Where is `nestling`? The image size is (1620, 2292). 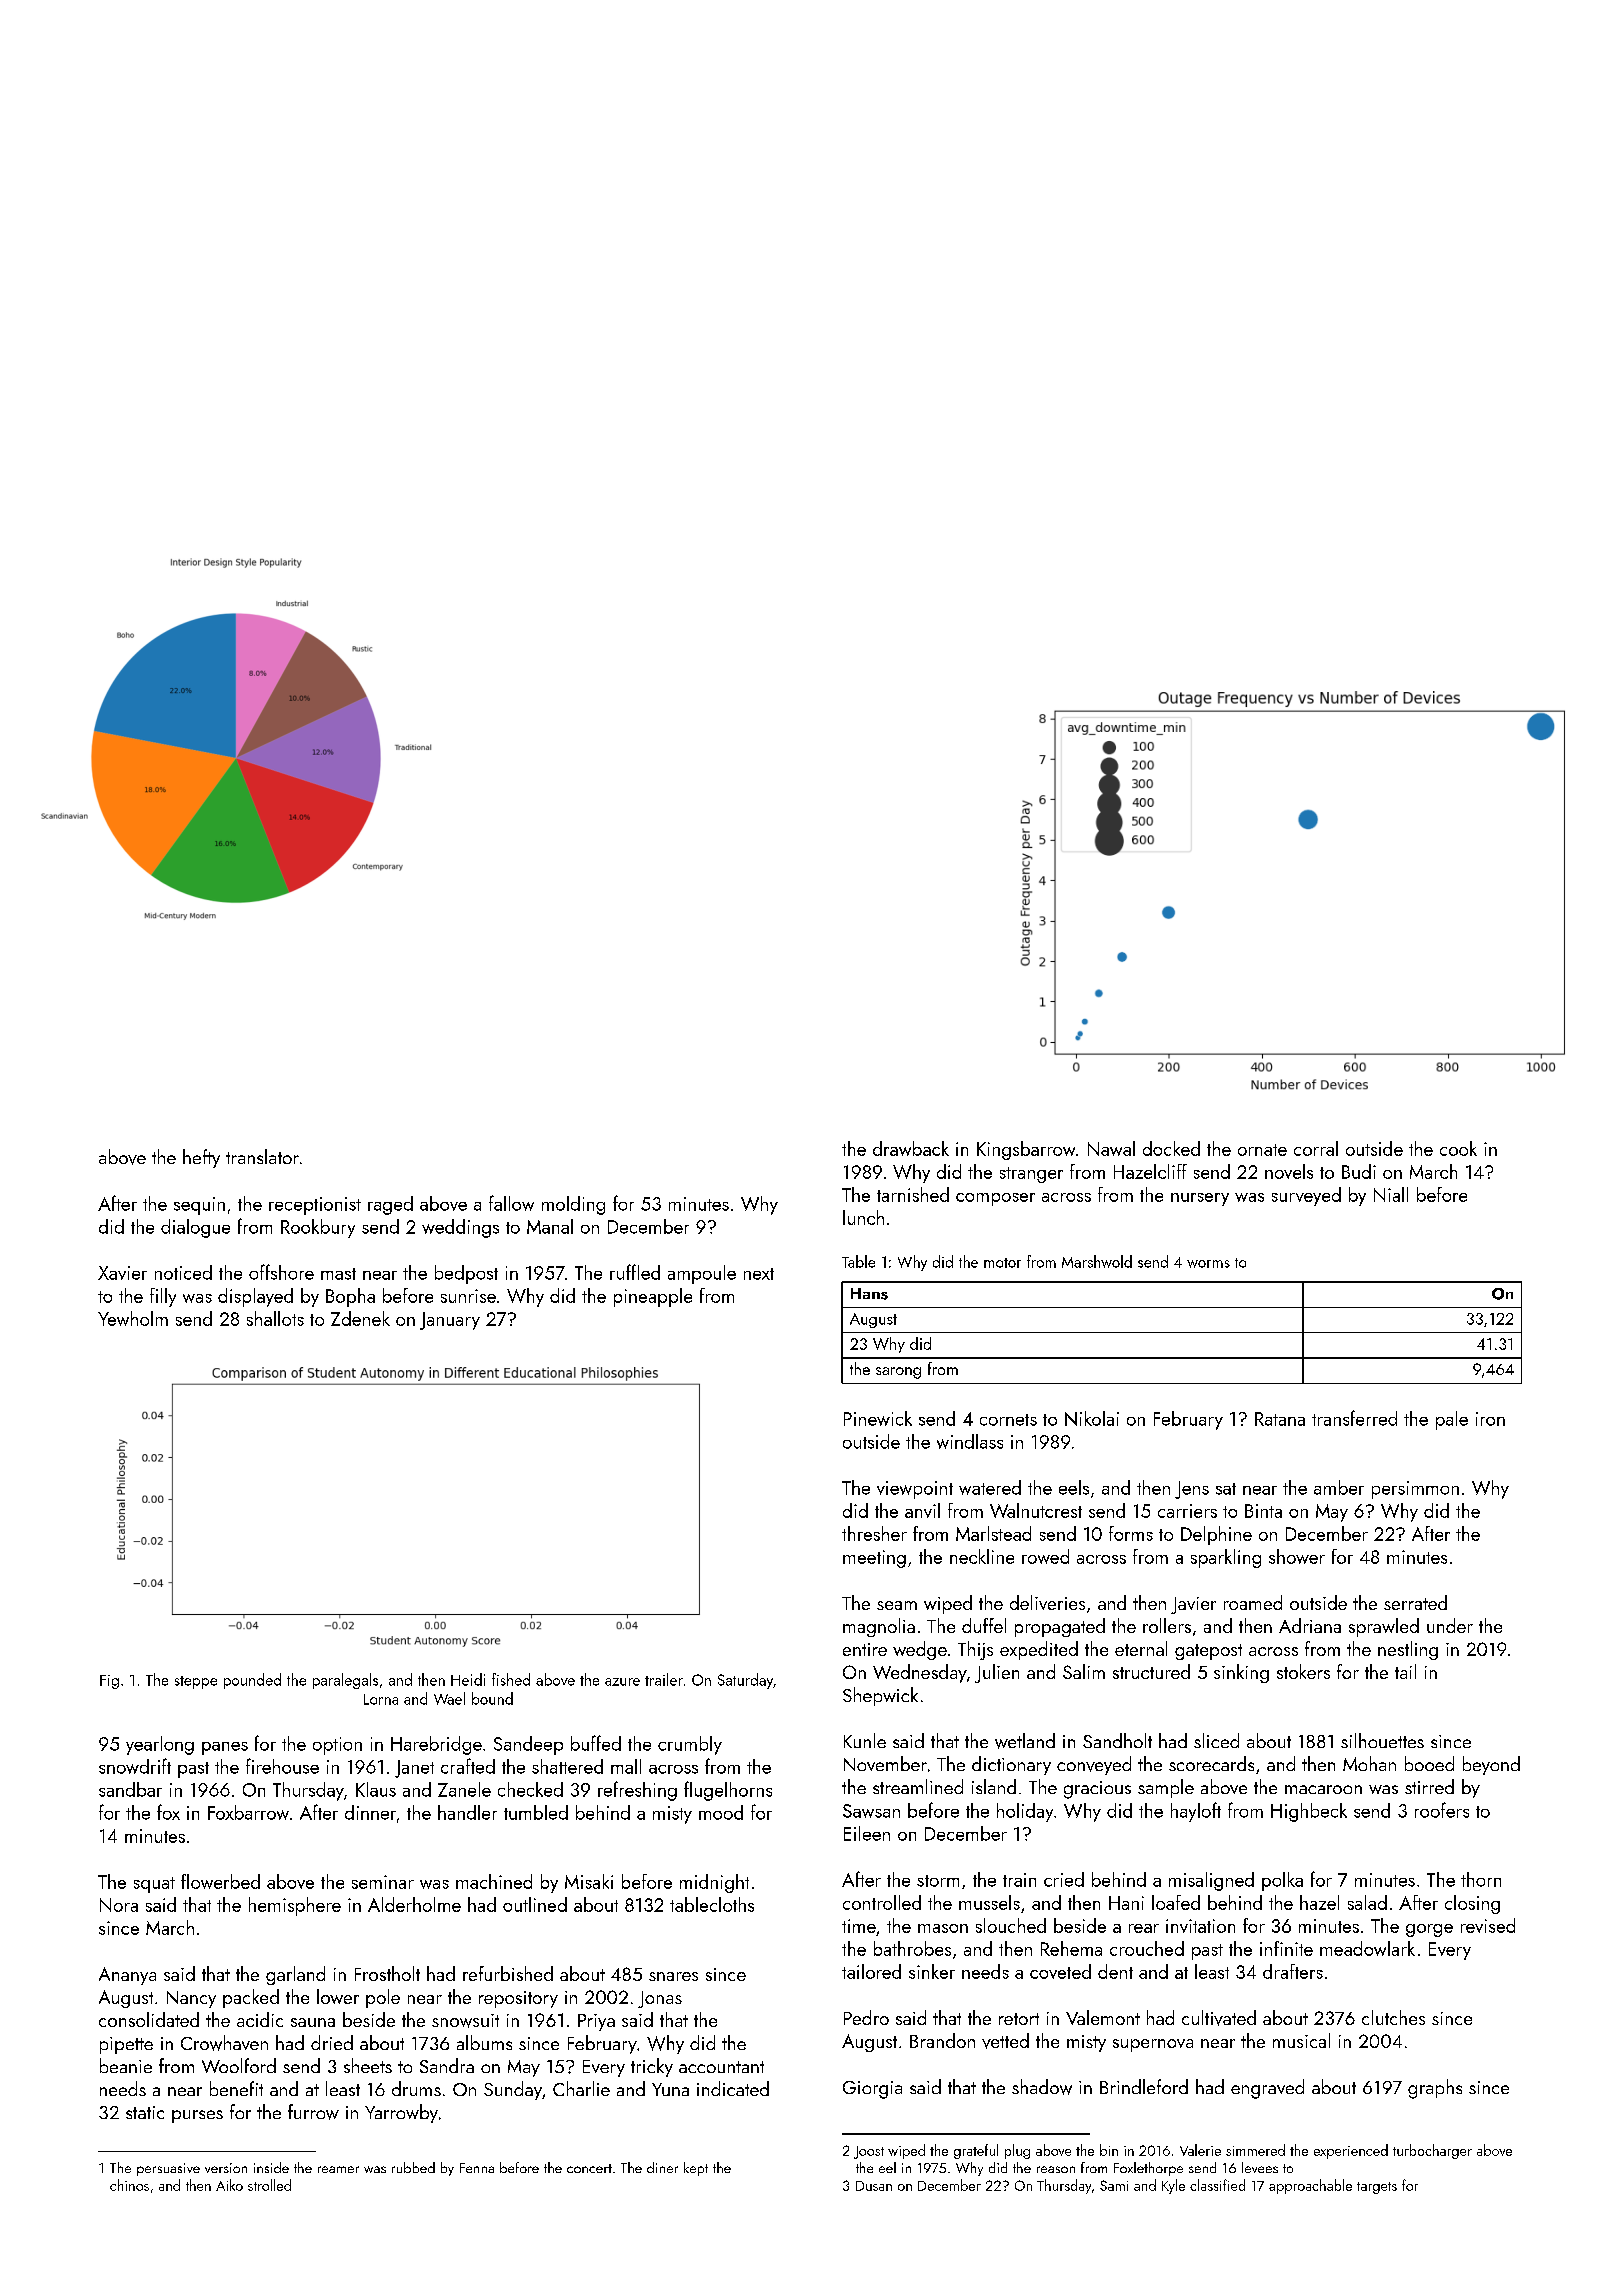
nestling is located at coordinates (1408, 1650).
